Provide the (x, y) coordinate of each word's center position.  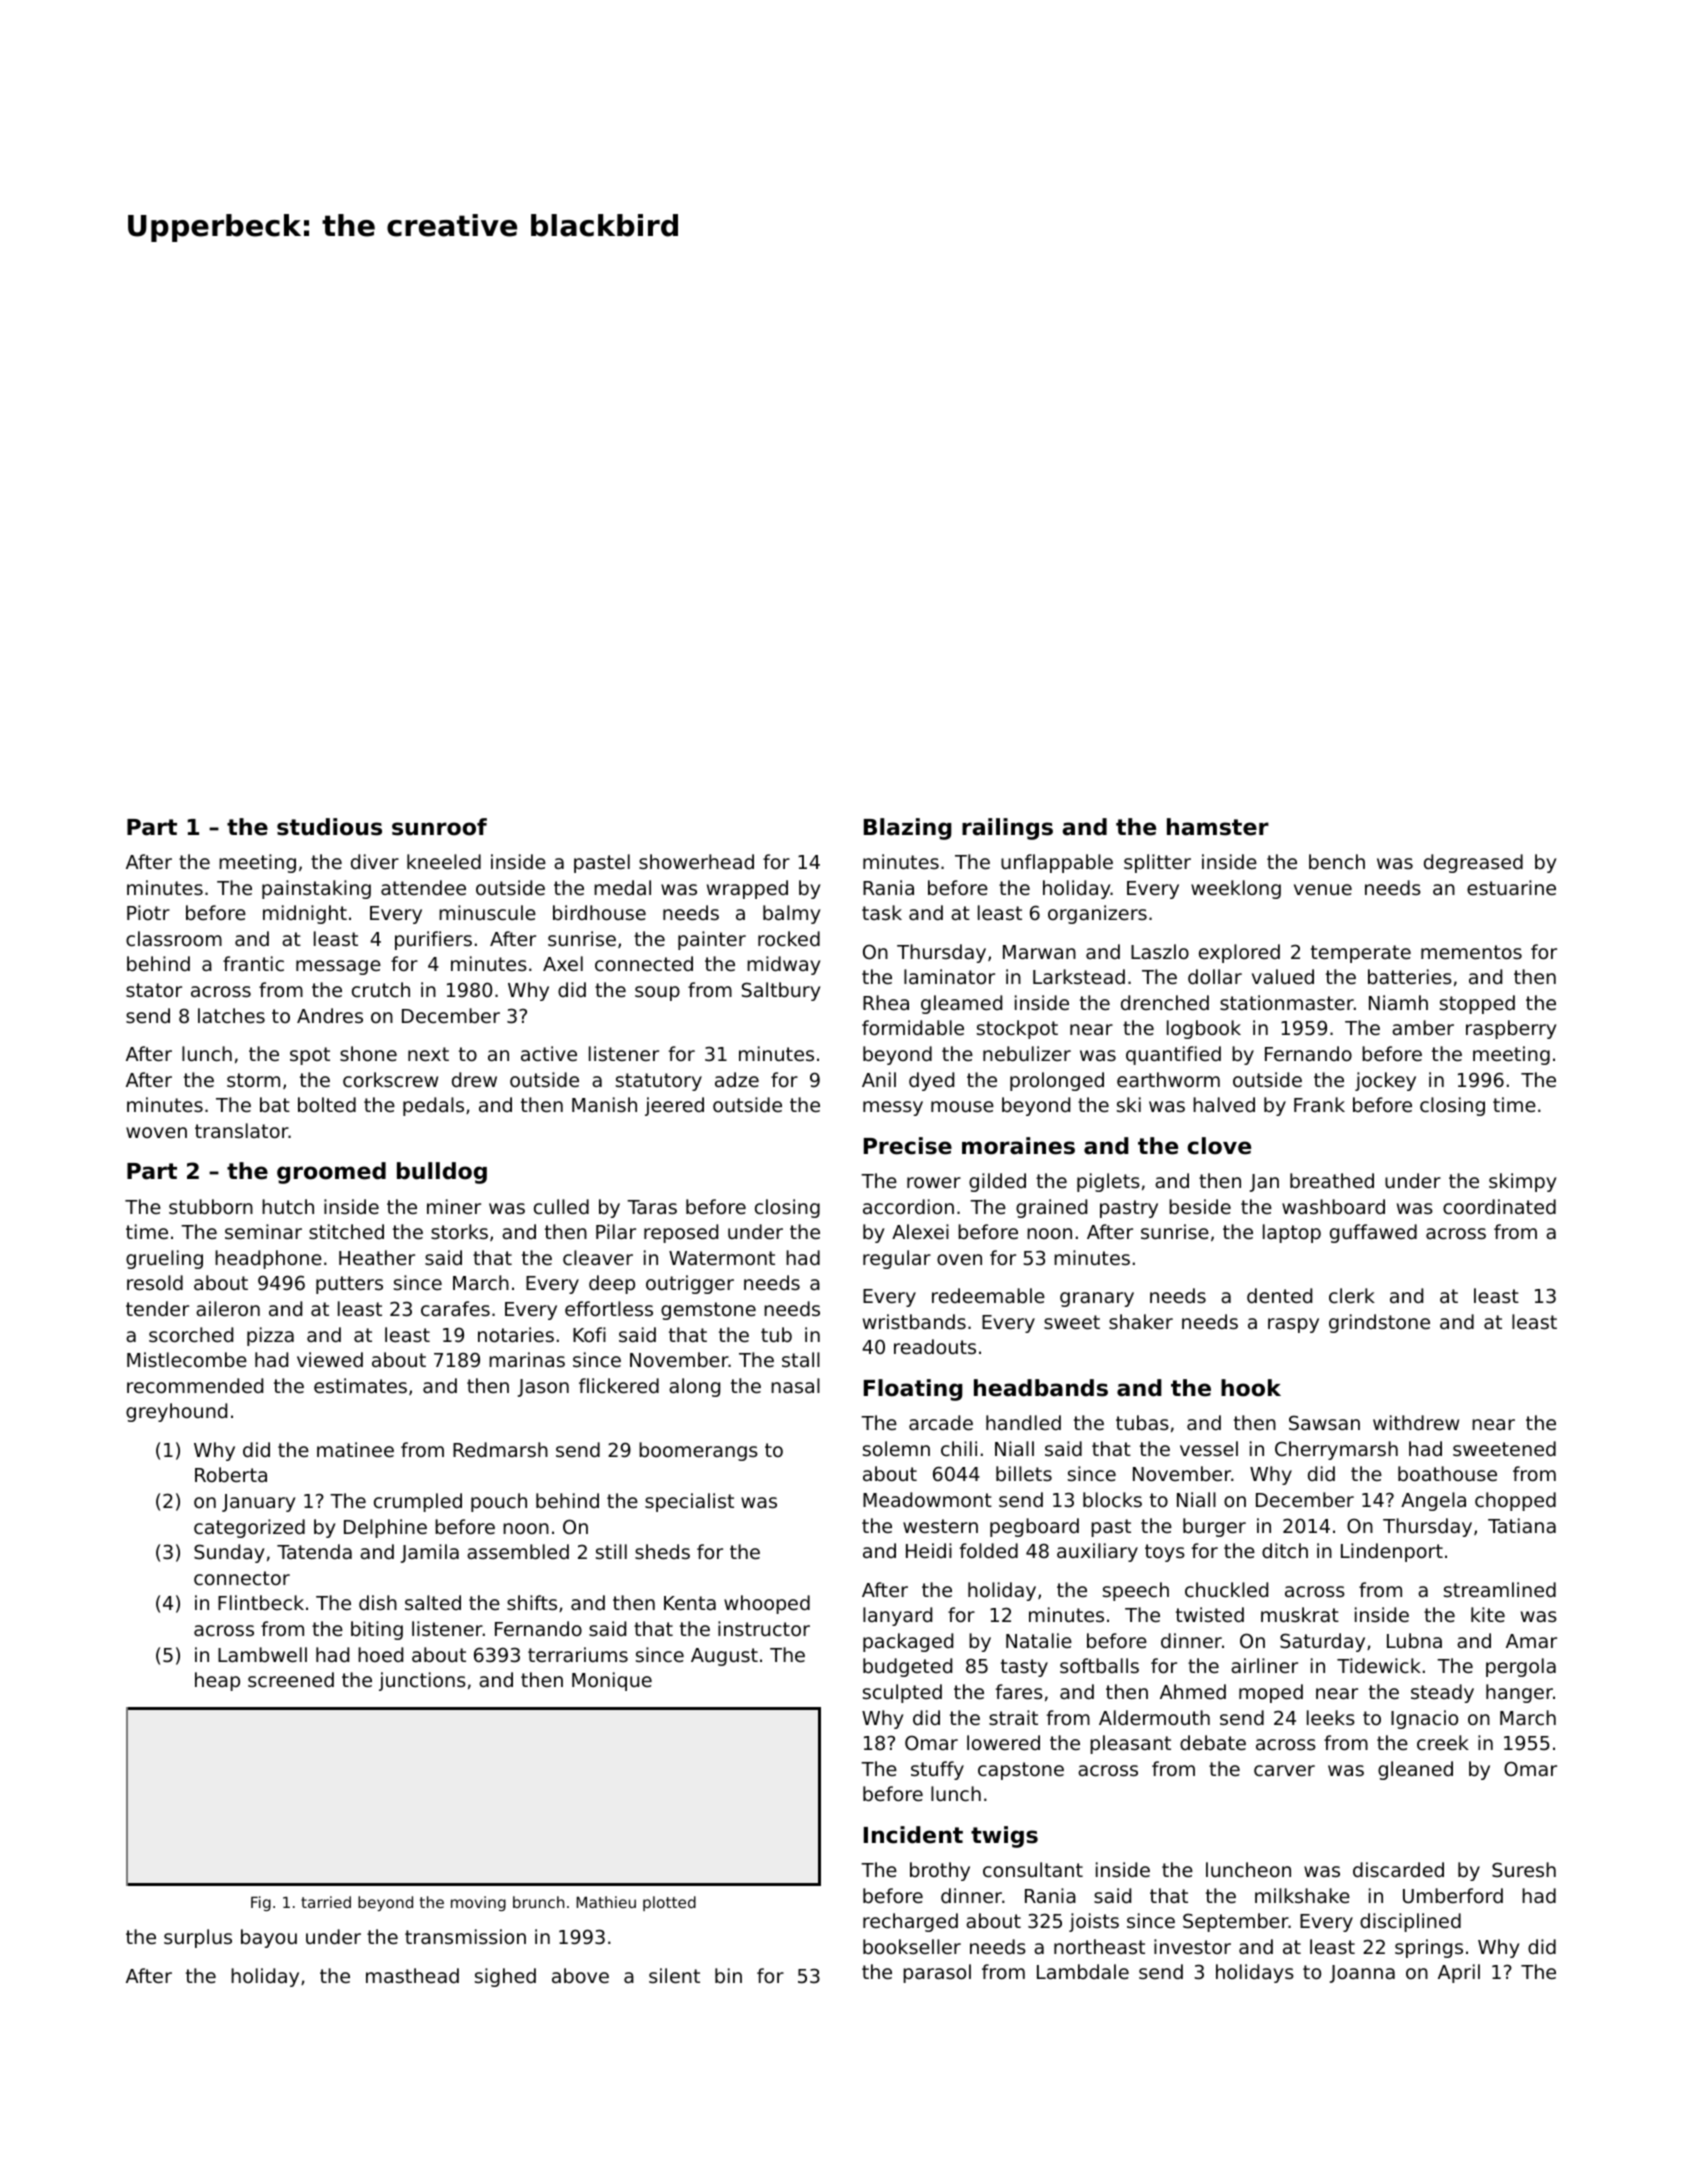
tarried (326, 1902)
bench (1337, 861)
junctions (422, 1681)
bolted (327, 1104)
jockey (1385, 1081)
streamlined (1500, 1589)
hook (1251, 1388)
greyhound (176, 1412)
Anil (879, 1079)
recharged (910, 1922)
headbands (1041, 1388)
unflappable (1057, 863)
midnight (305, 914)
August (724, 1657)
